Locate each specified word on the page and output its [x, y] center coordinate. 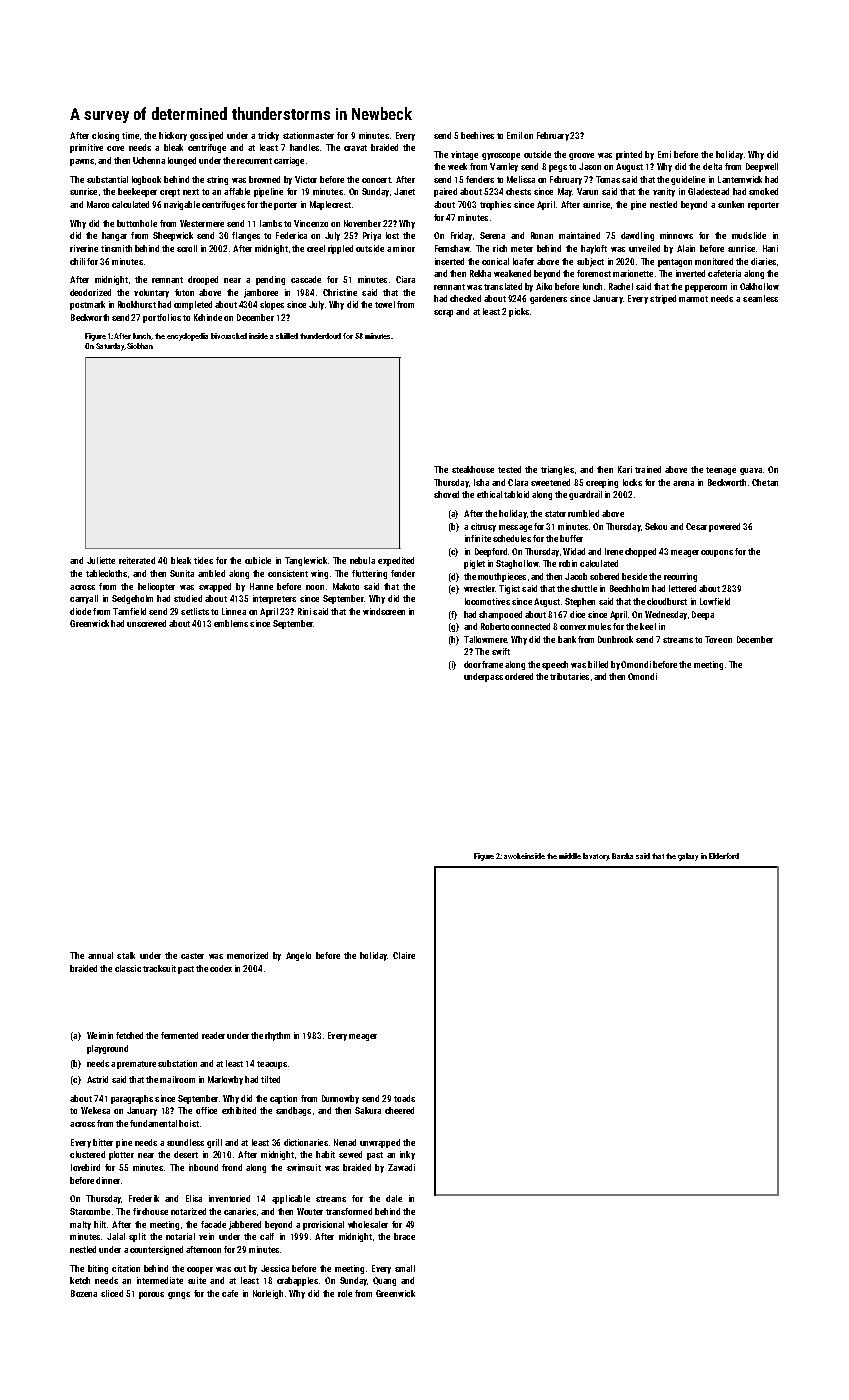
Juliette [101, 560]
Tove [713, 639]
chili [77, 261]
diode [80, 611]
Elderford [724, 856]
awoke [514, 856]
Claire [404, 955]
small [405, 1268]
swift [501, 651]
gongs [179, 1295]
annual [100, 955]
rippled [340, 249]
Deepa [703, 615]
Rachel [621, 286]
